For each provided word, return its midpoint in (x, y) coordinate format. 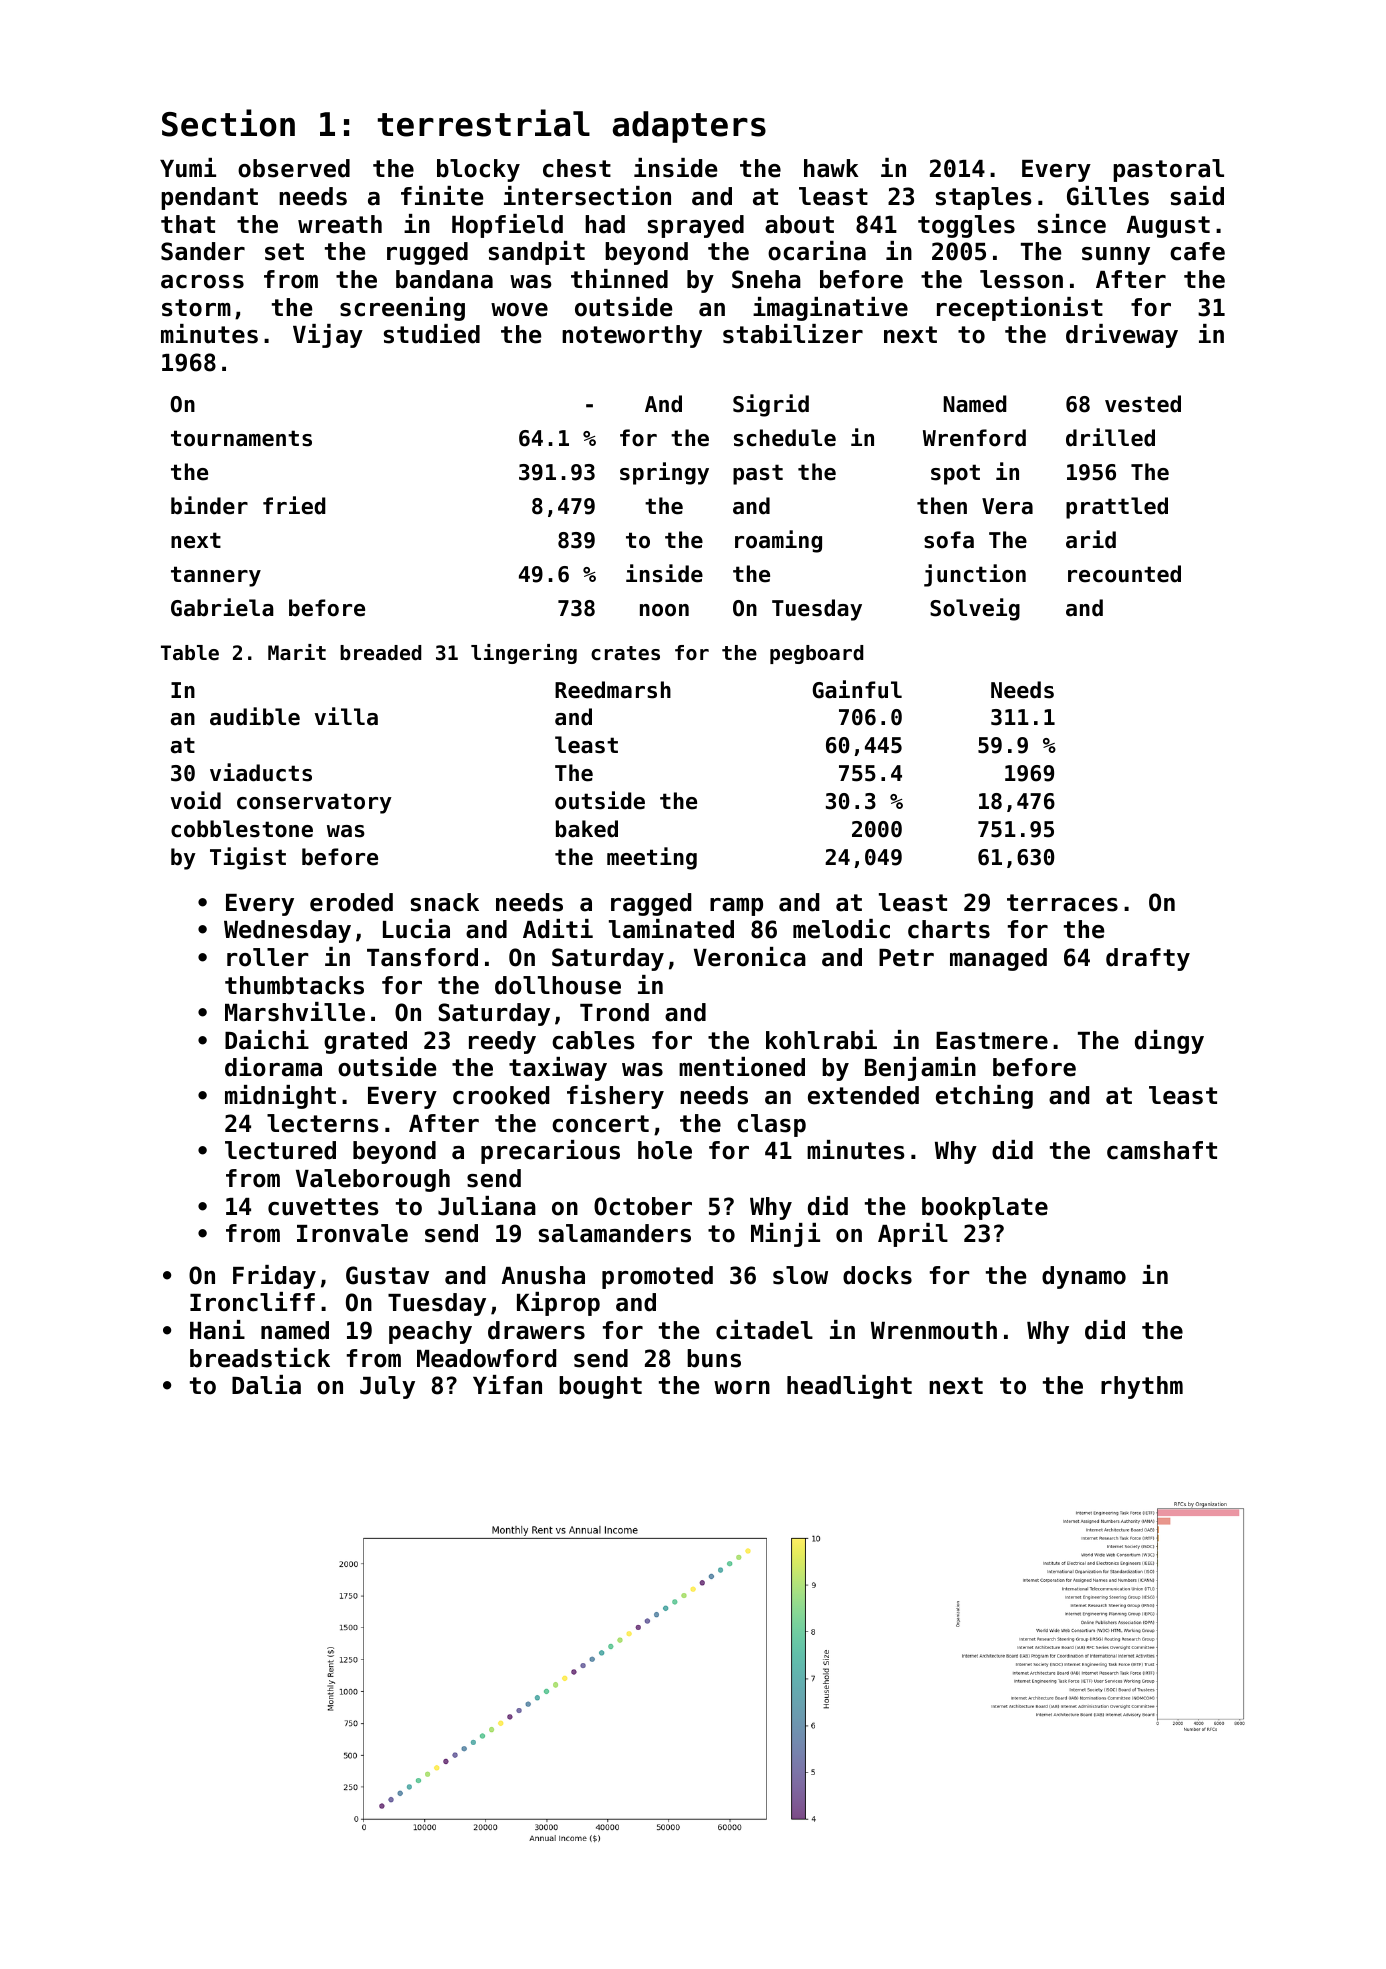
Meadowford (486, 1358)
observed (294, 168)
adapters (689, 127)
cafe (1197, 251)
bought (600, 1387)
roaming (778, 541)
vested (1143, 404)
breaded (380, 653)
